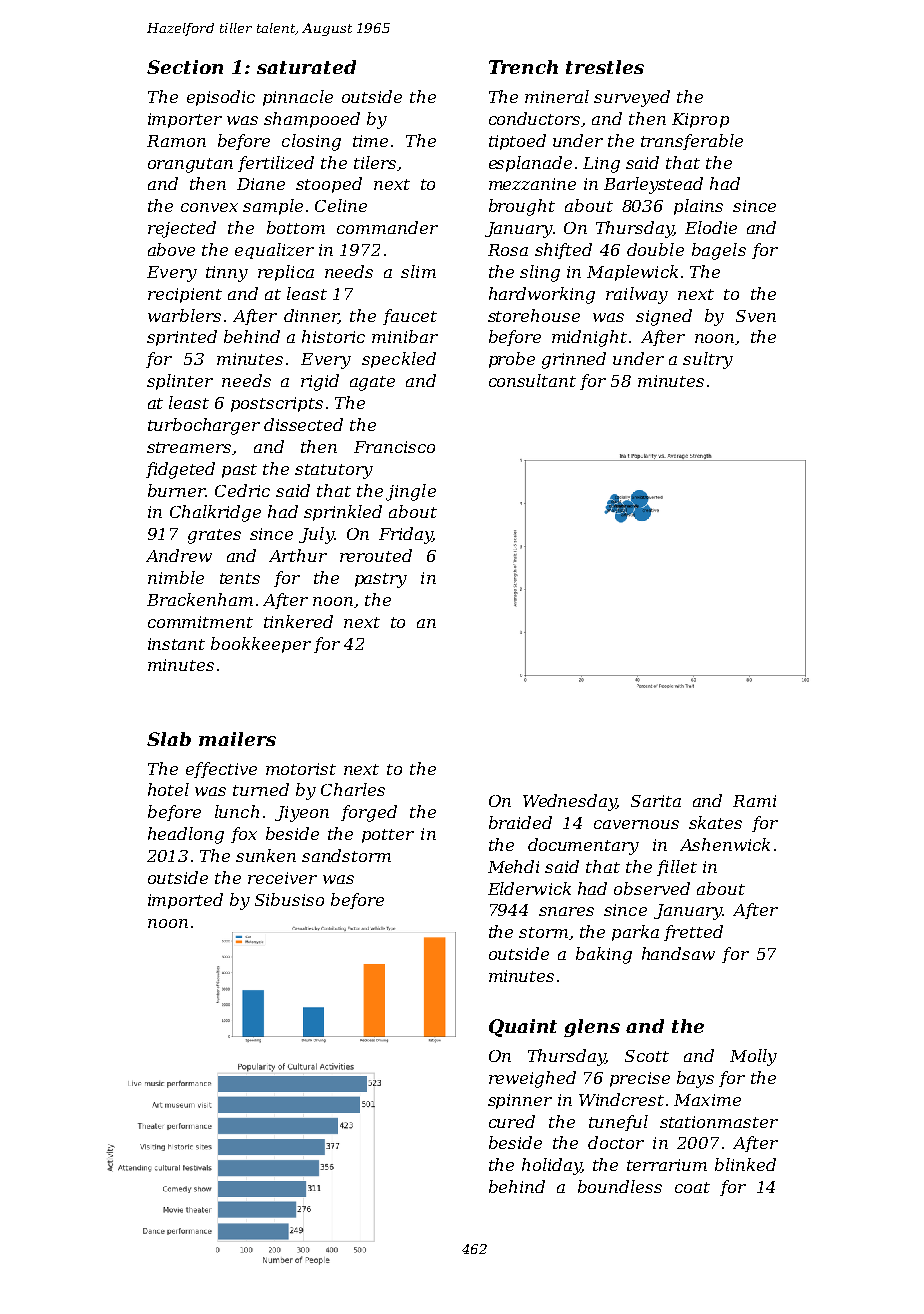  What do you see at coordinates (708, 360) in the screenshot?
I see `sultry` at bounding box center [708, 360].
